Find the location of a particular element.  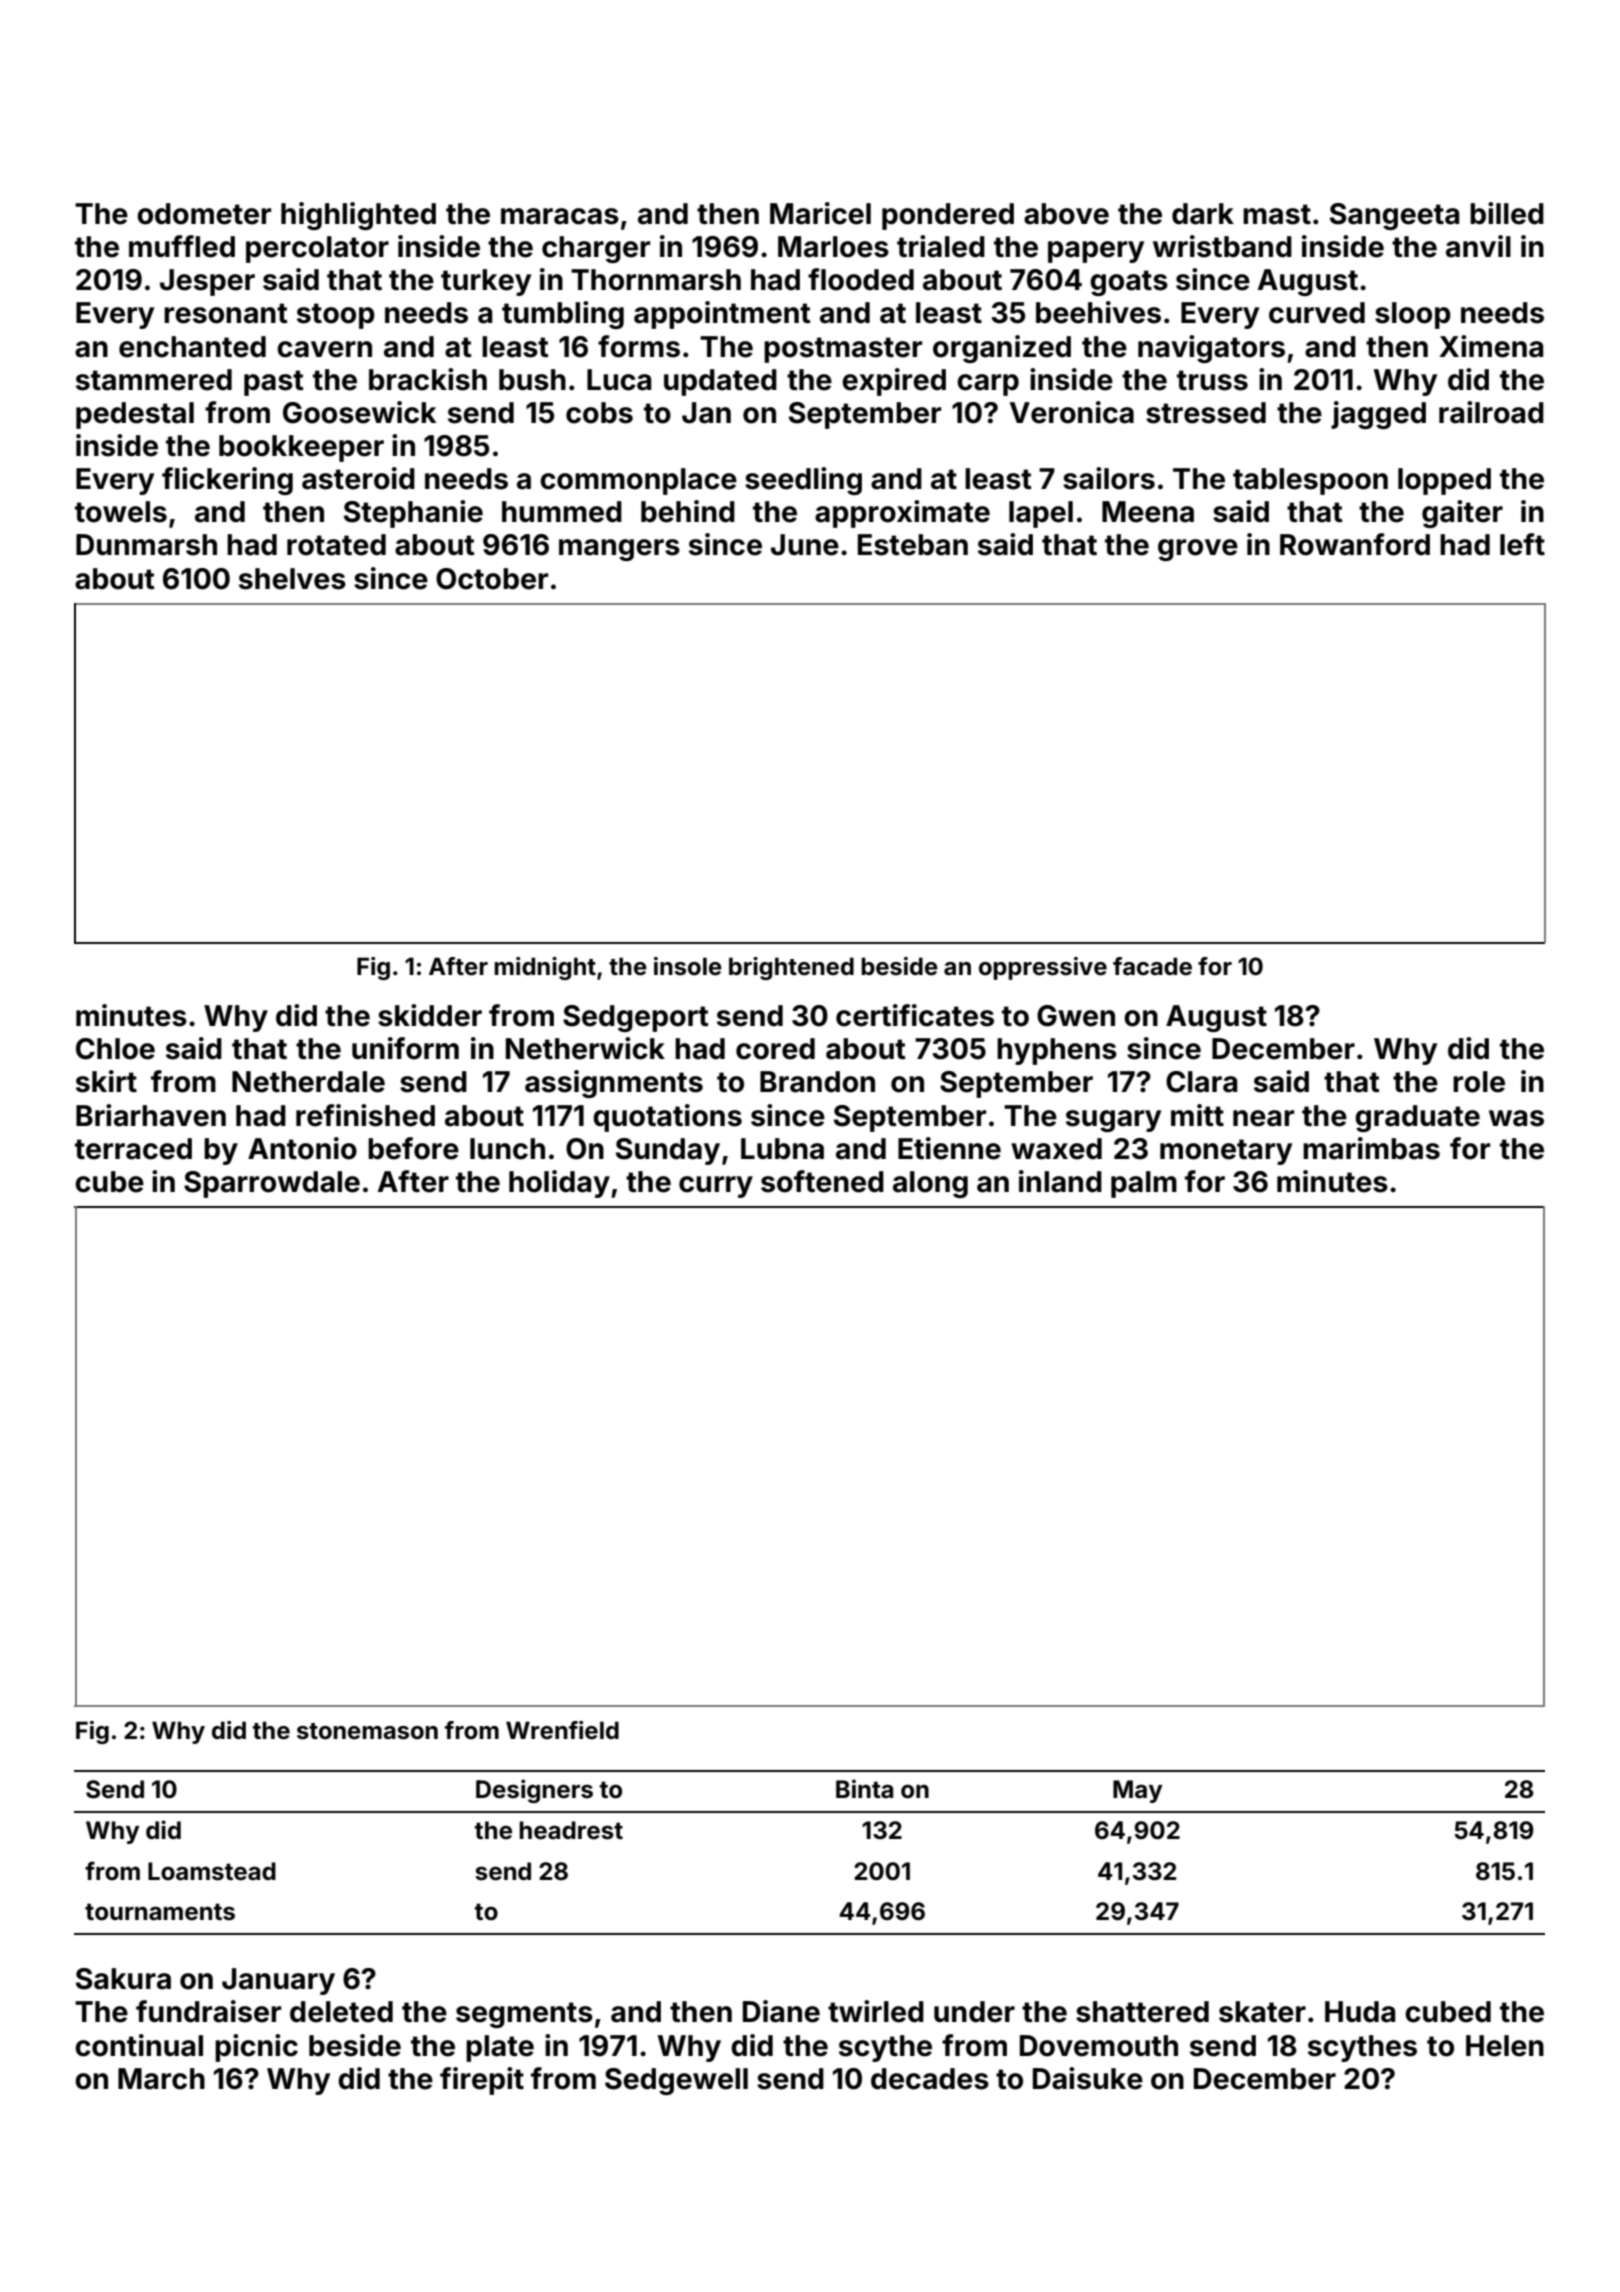

Maricel is located at coordinates (820, 213).
